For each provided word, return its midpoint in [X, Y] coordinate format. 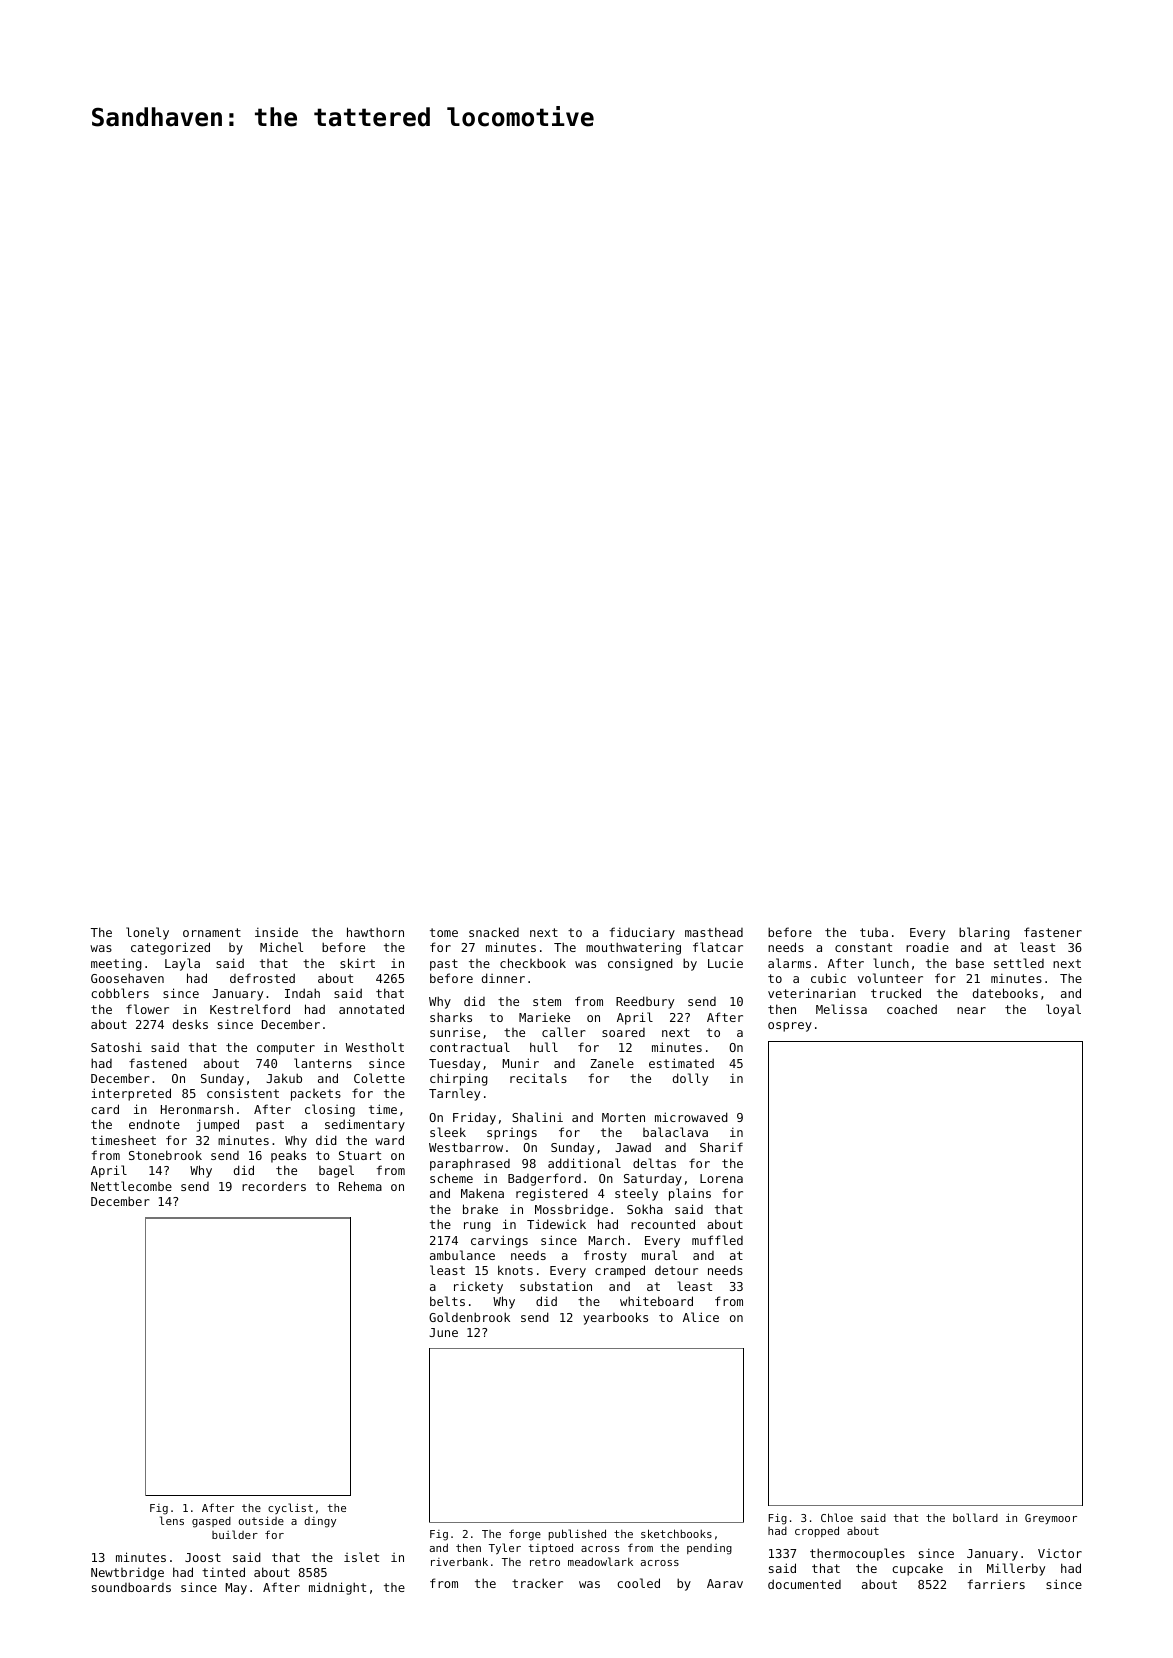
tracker [537, 1583]
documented [804, 1584]
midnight [337, 1588]
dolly [690, 1079]
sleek [448, 1132]
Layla [182, 964]
